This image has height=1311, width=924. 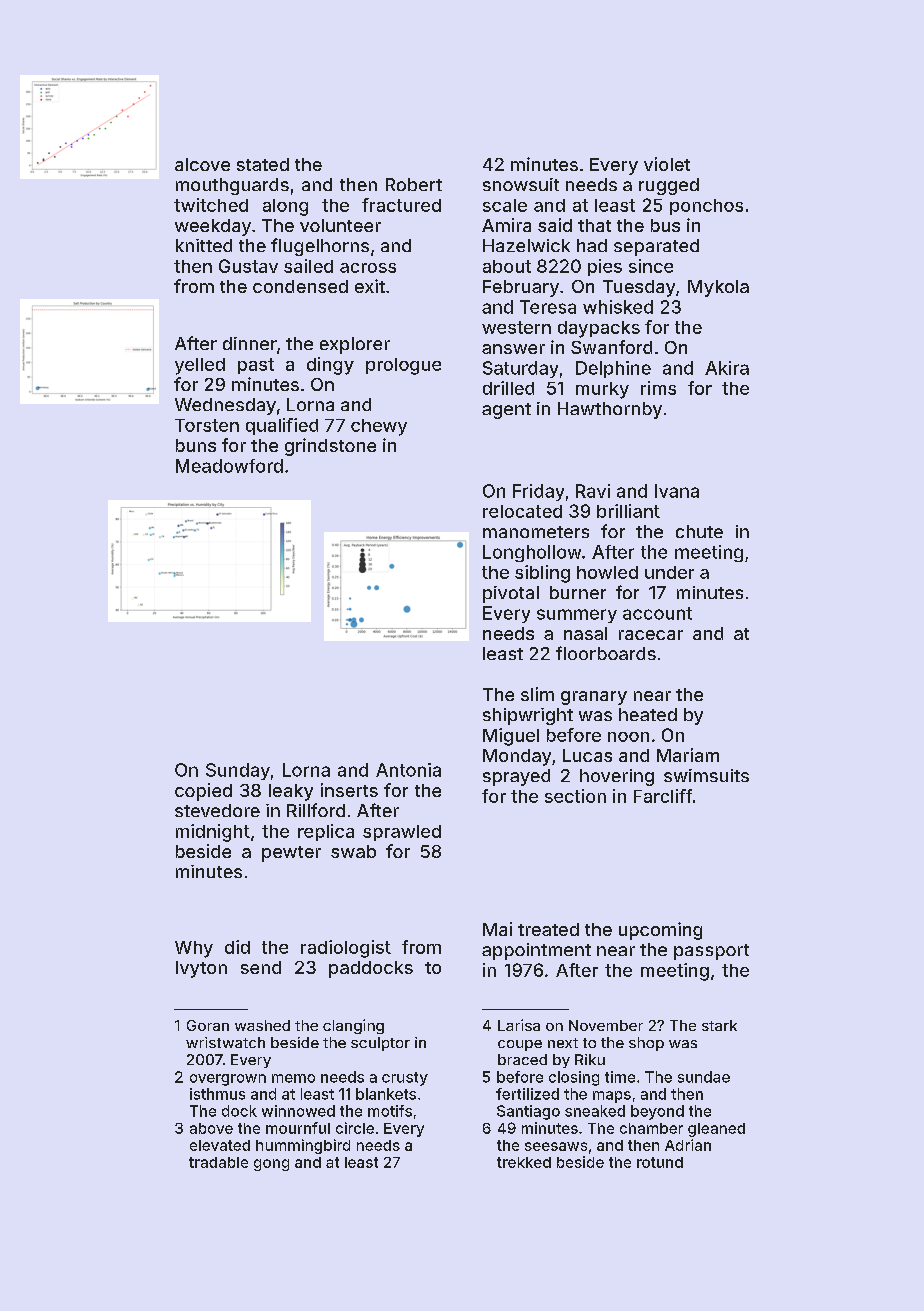 What do you see at coordinates (667, 164) in the image?
I see `violet` at bounding box center [667, 164].
